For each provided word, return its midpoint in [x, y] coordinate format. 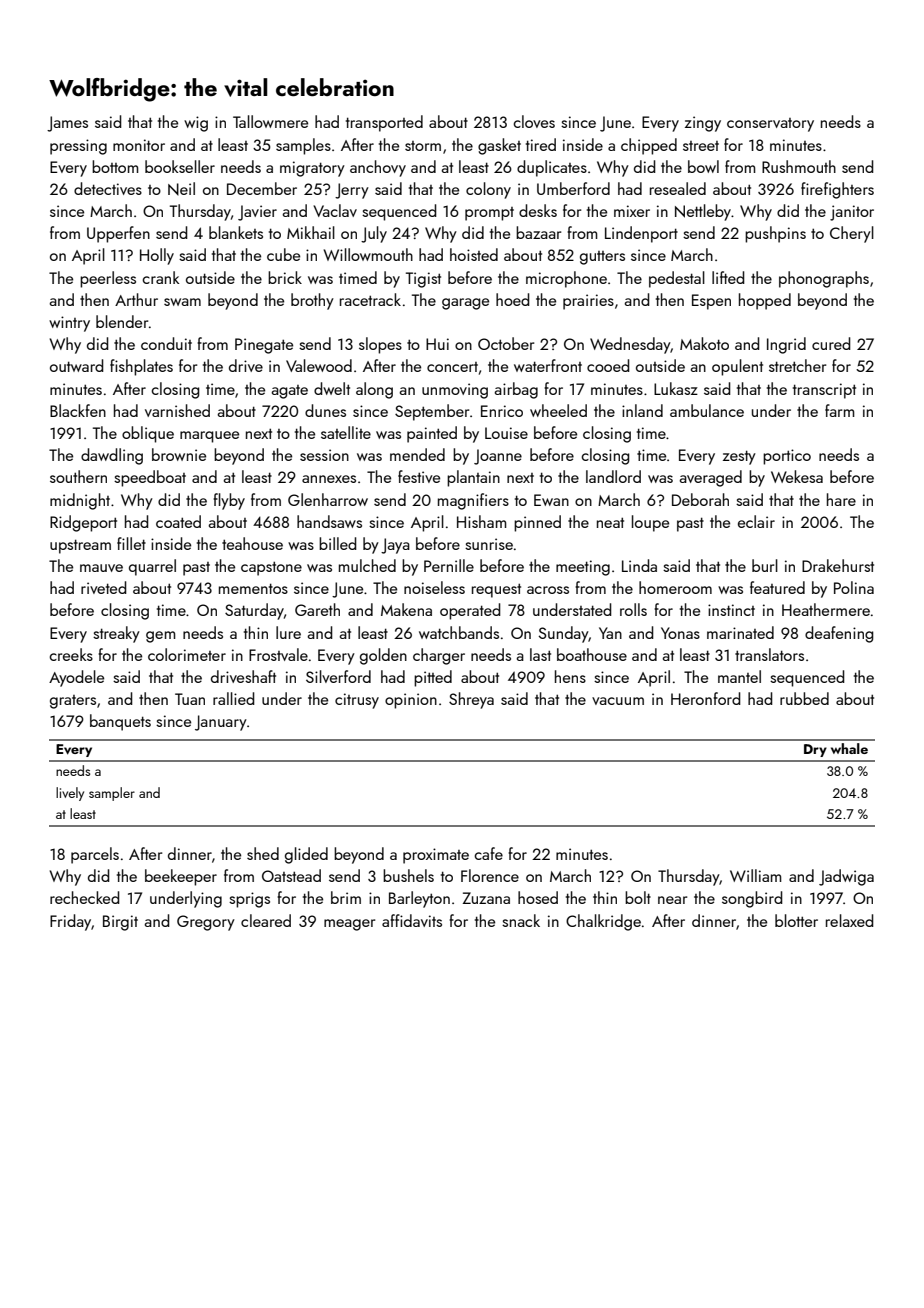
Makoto [704, 343]
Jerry [352, 191]
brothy [312, 301]
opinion [411, 701]
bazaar [538, 232]
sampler [112, 794]
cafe [488, 853]
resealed [678, 188]
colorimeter [187, 654]
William [756, 875]
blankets [236, 232]
